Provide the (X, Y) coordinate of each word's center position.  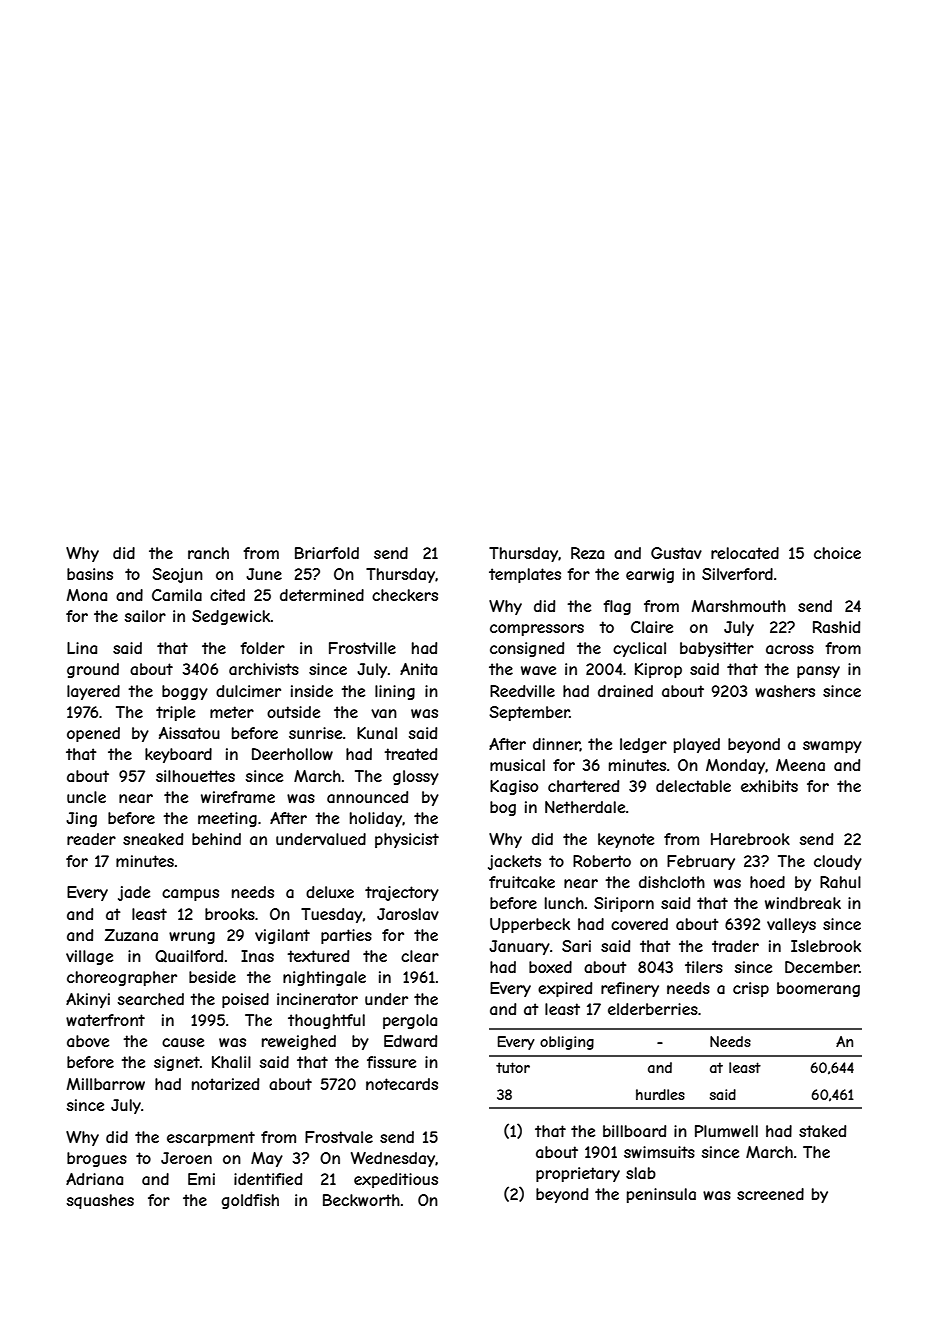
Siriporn (624, 904)
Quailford (189, 956)
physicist (407, 840)
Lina (82, 648)
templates (525, 575)
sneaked (153, 839)
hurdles (660, 1094)
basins (90, 574)
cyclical (639, 649)
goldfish (250, 1201)
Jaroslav (408, 914)
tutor (513, 1067)
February (701, 862)
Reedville (522, 691)
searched (151, 999)
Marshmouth (739, 606)
